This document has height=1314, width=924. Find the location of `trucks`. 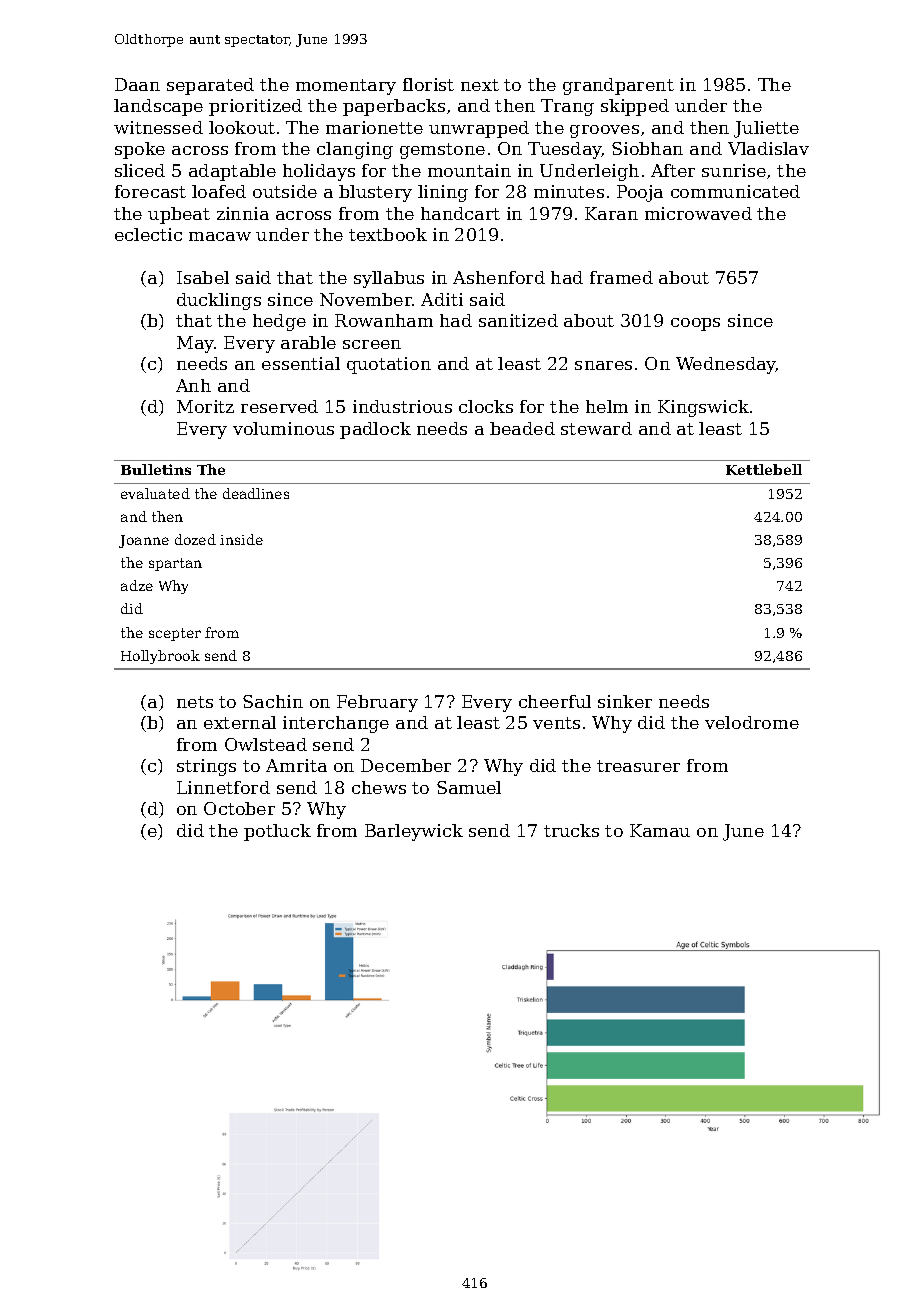

trucks is located at coordinates (571, 830).
